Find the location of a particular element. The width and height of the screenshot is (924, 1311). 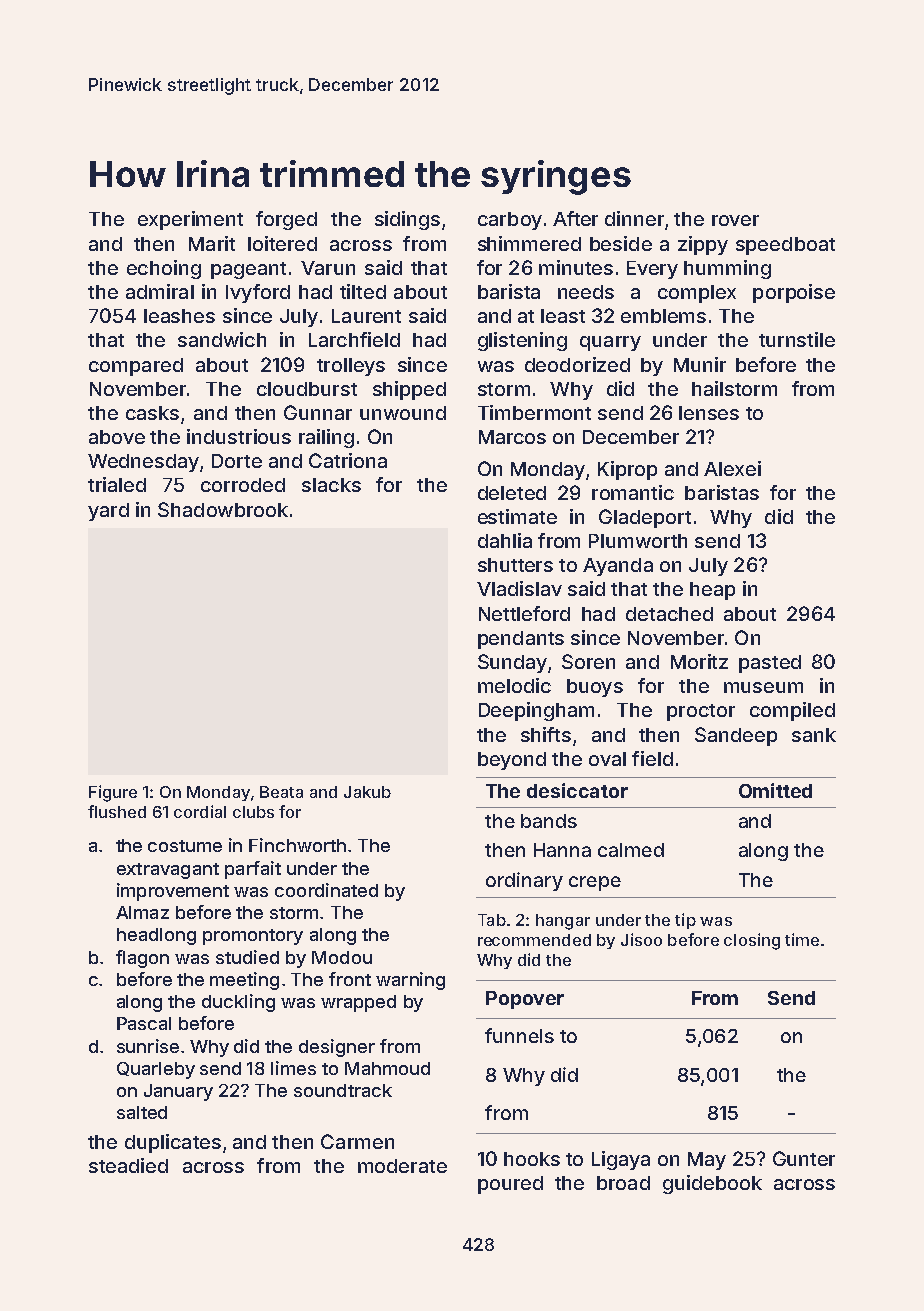

Vladislav is located at coordinates (519, 588).
